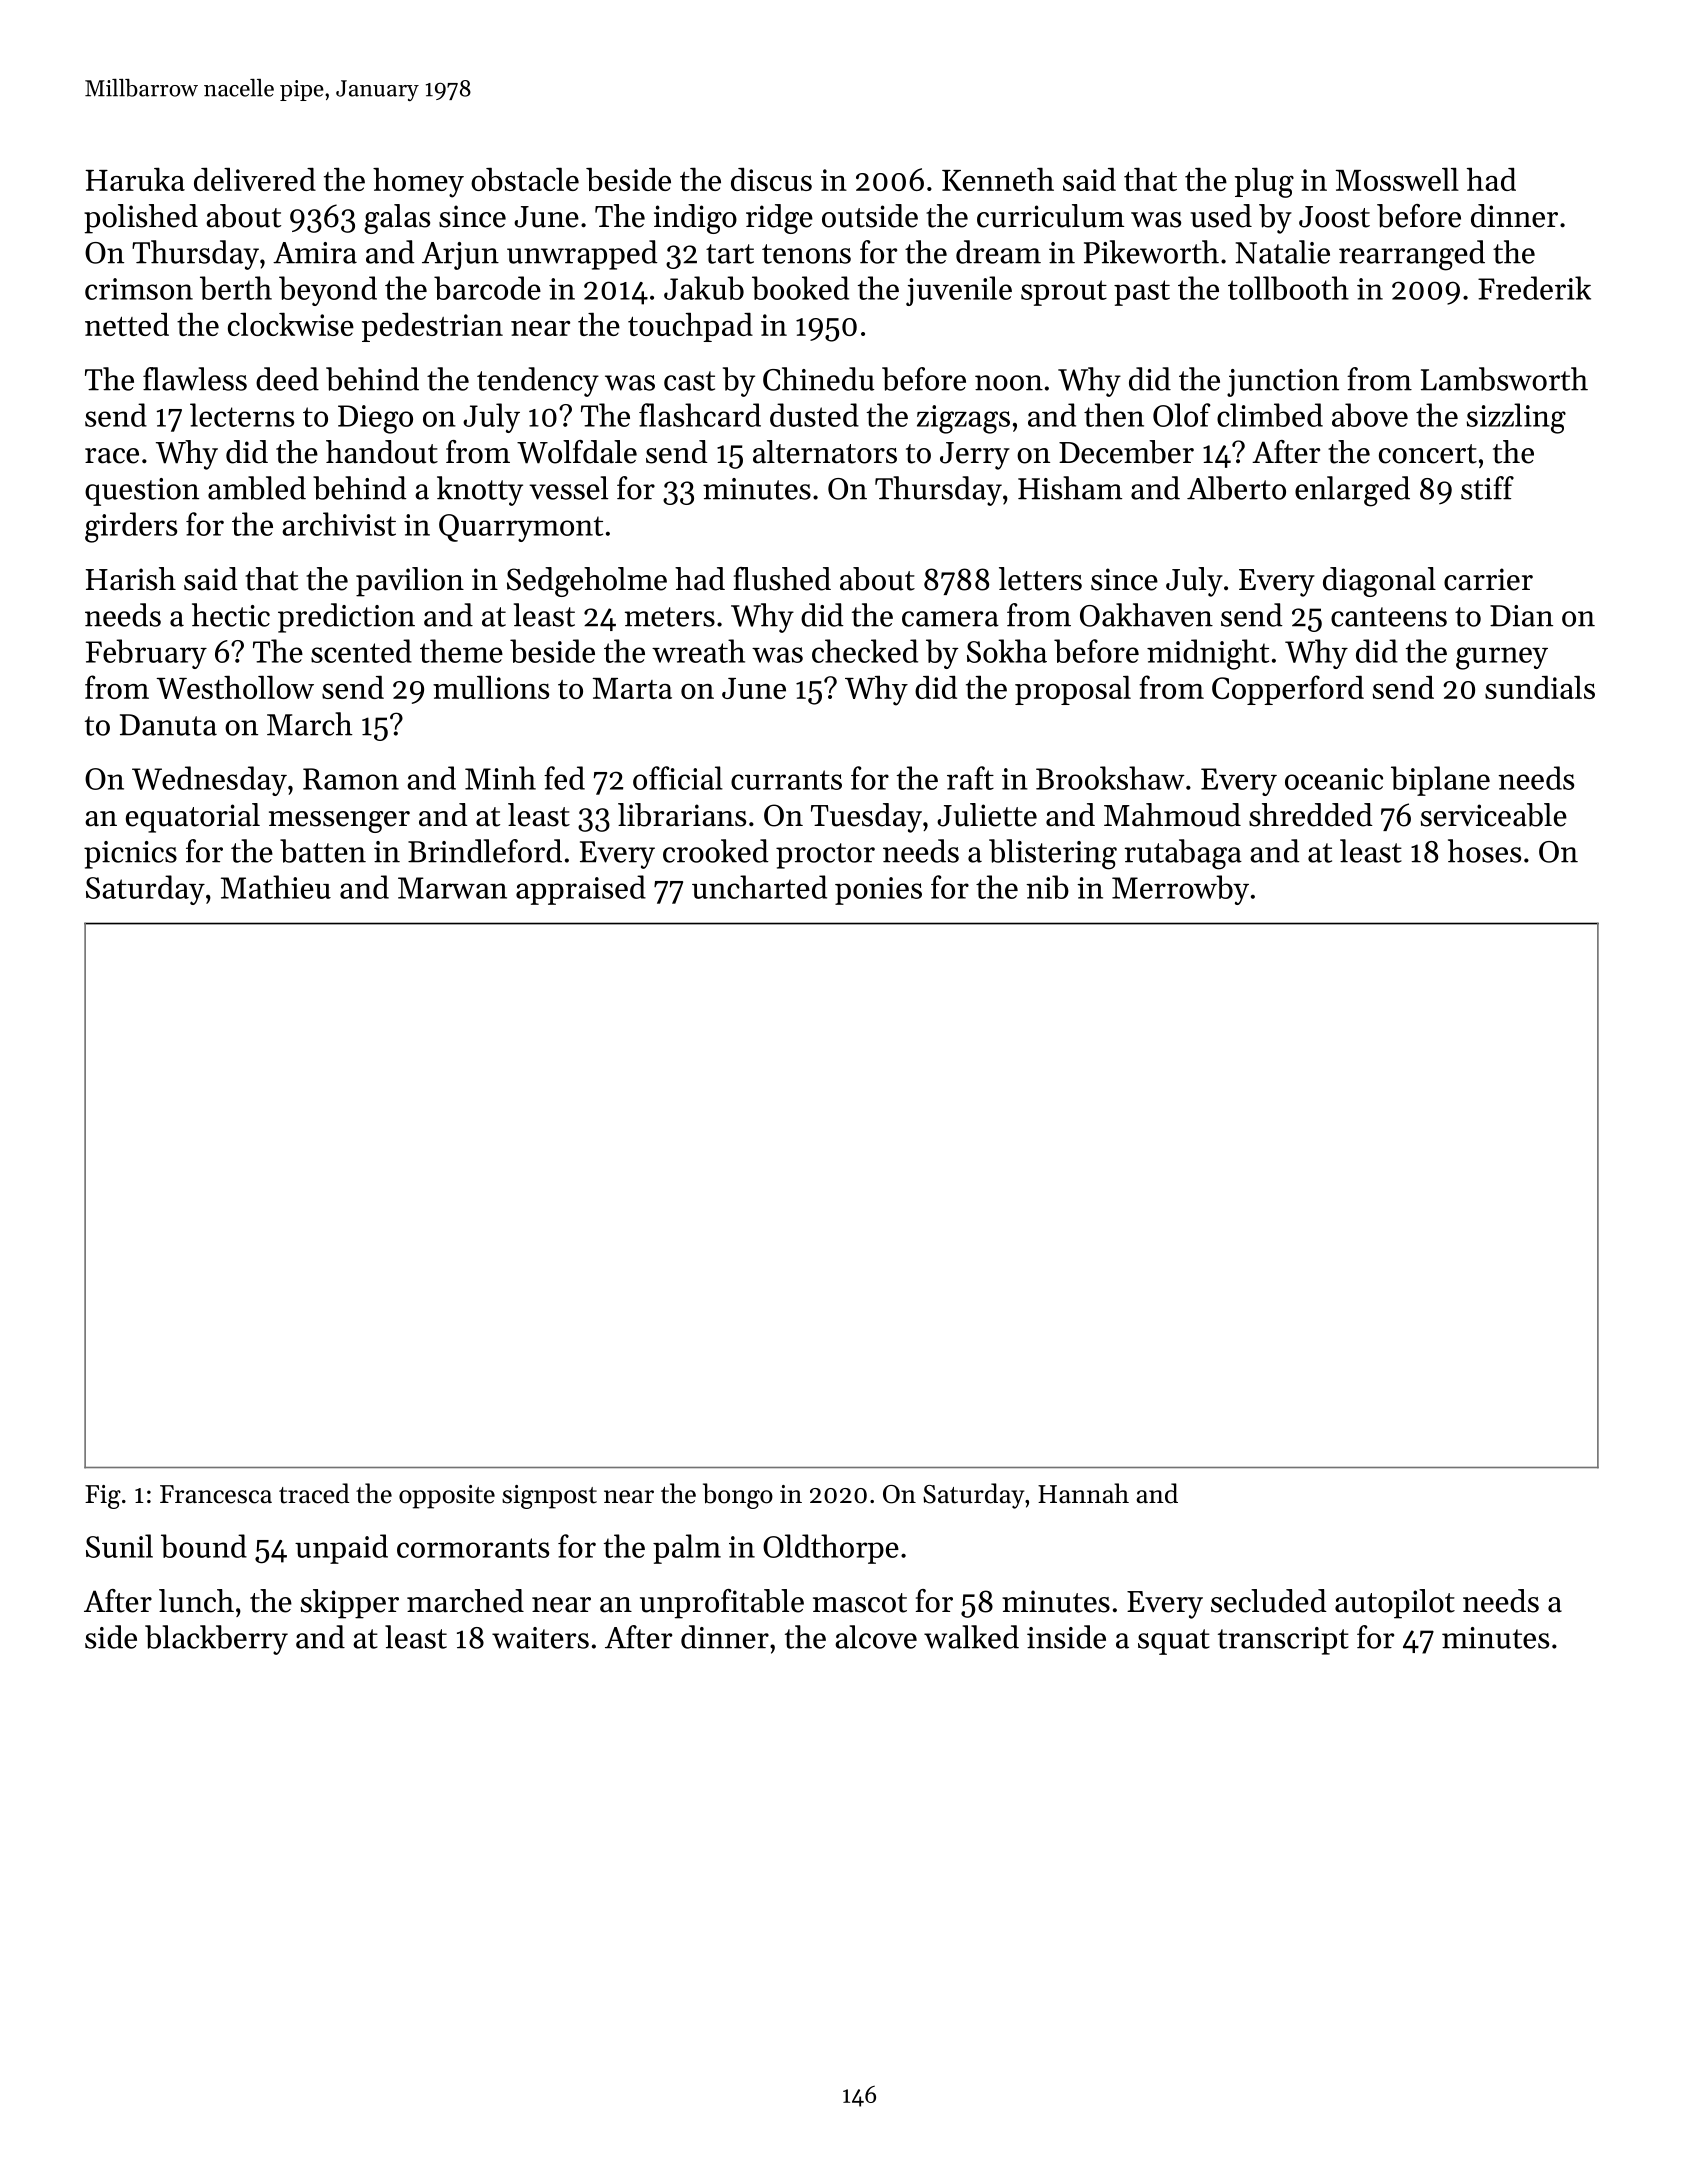  What do you see at coordinates (1334, 779) in the screenshot?
I see `oceanic` at bounding box center [1334, 779].
